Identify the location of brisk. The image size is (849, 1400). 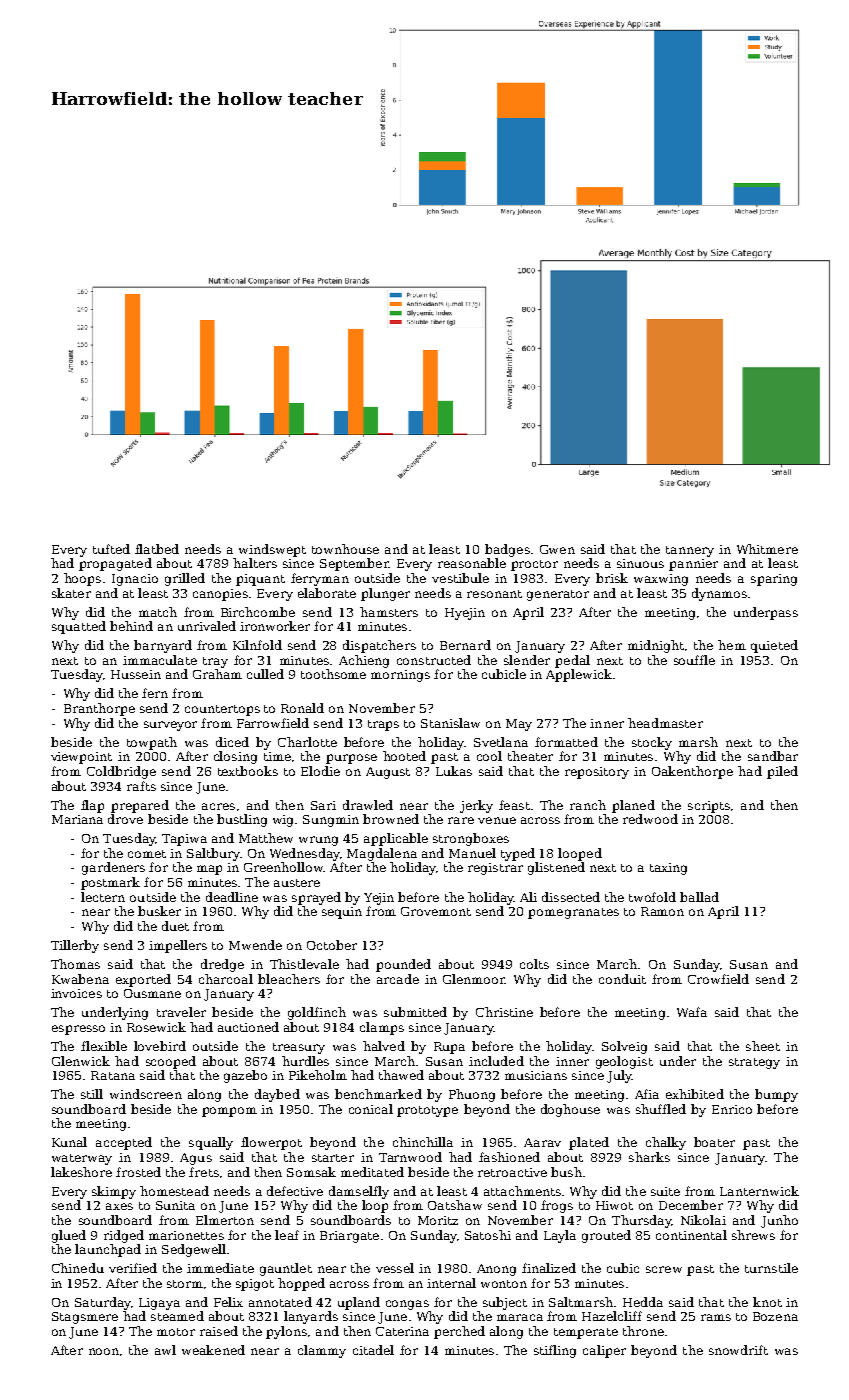
(612, 578).
